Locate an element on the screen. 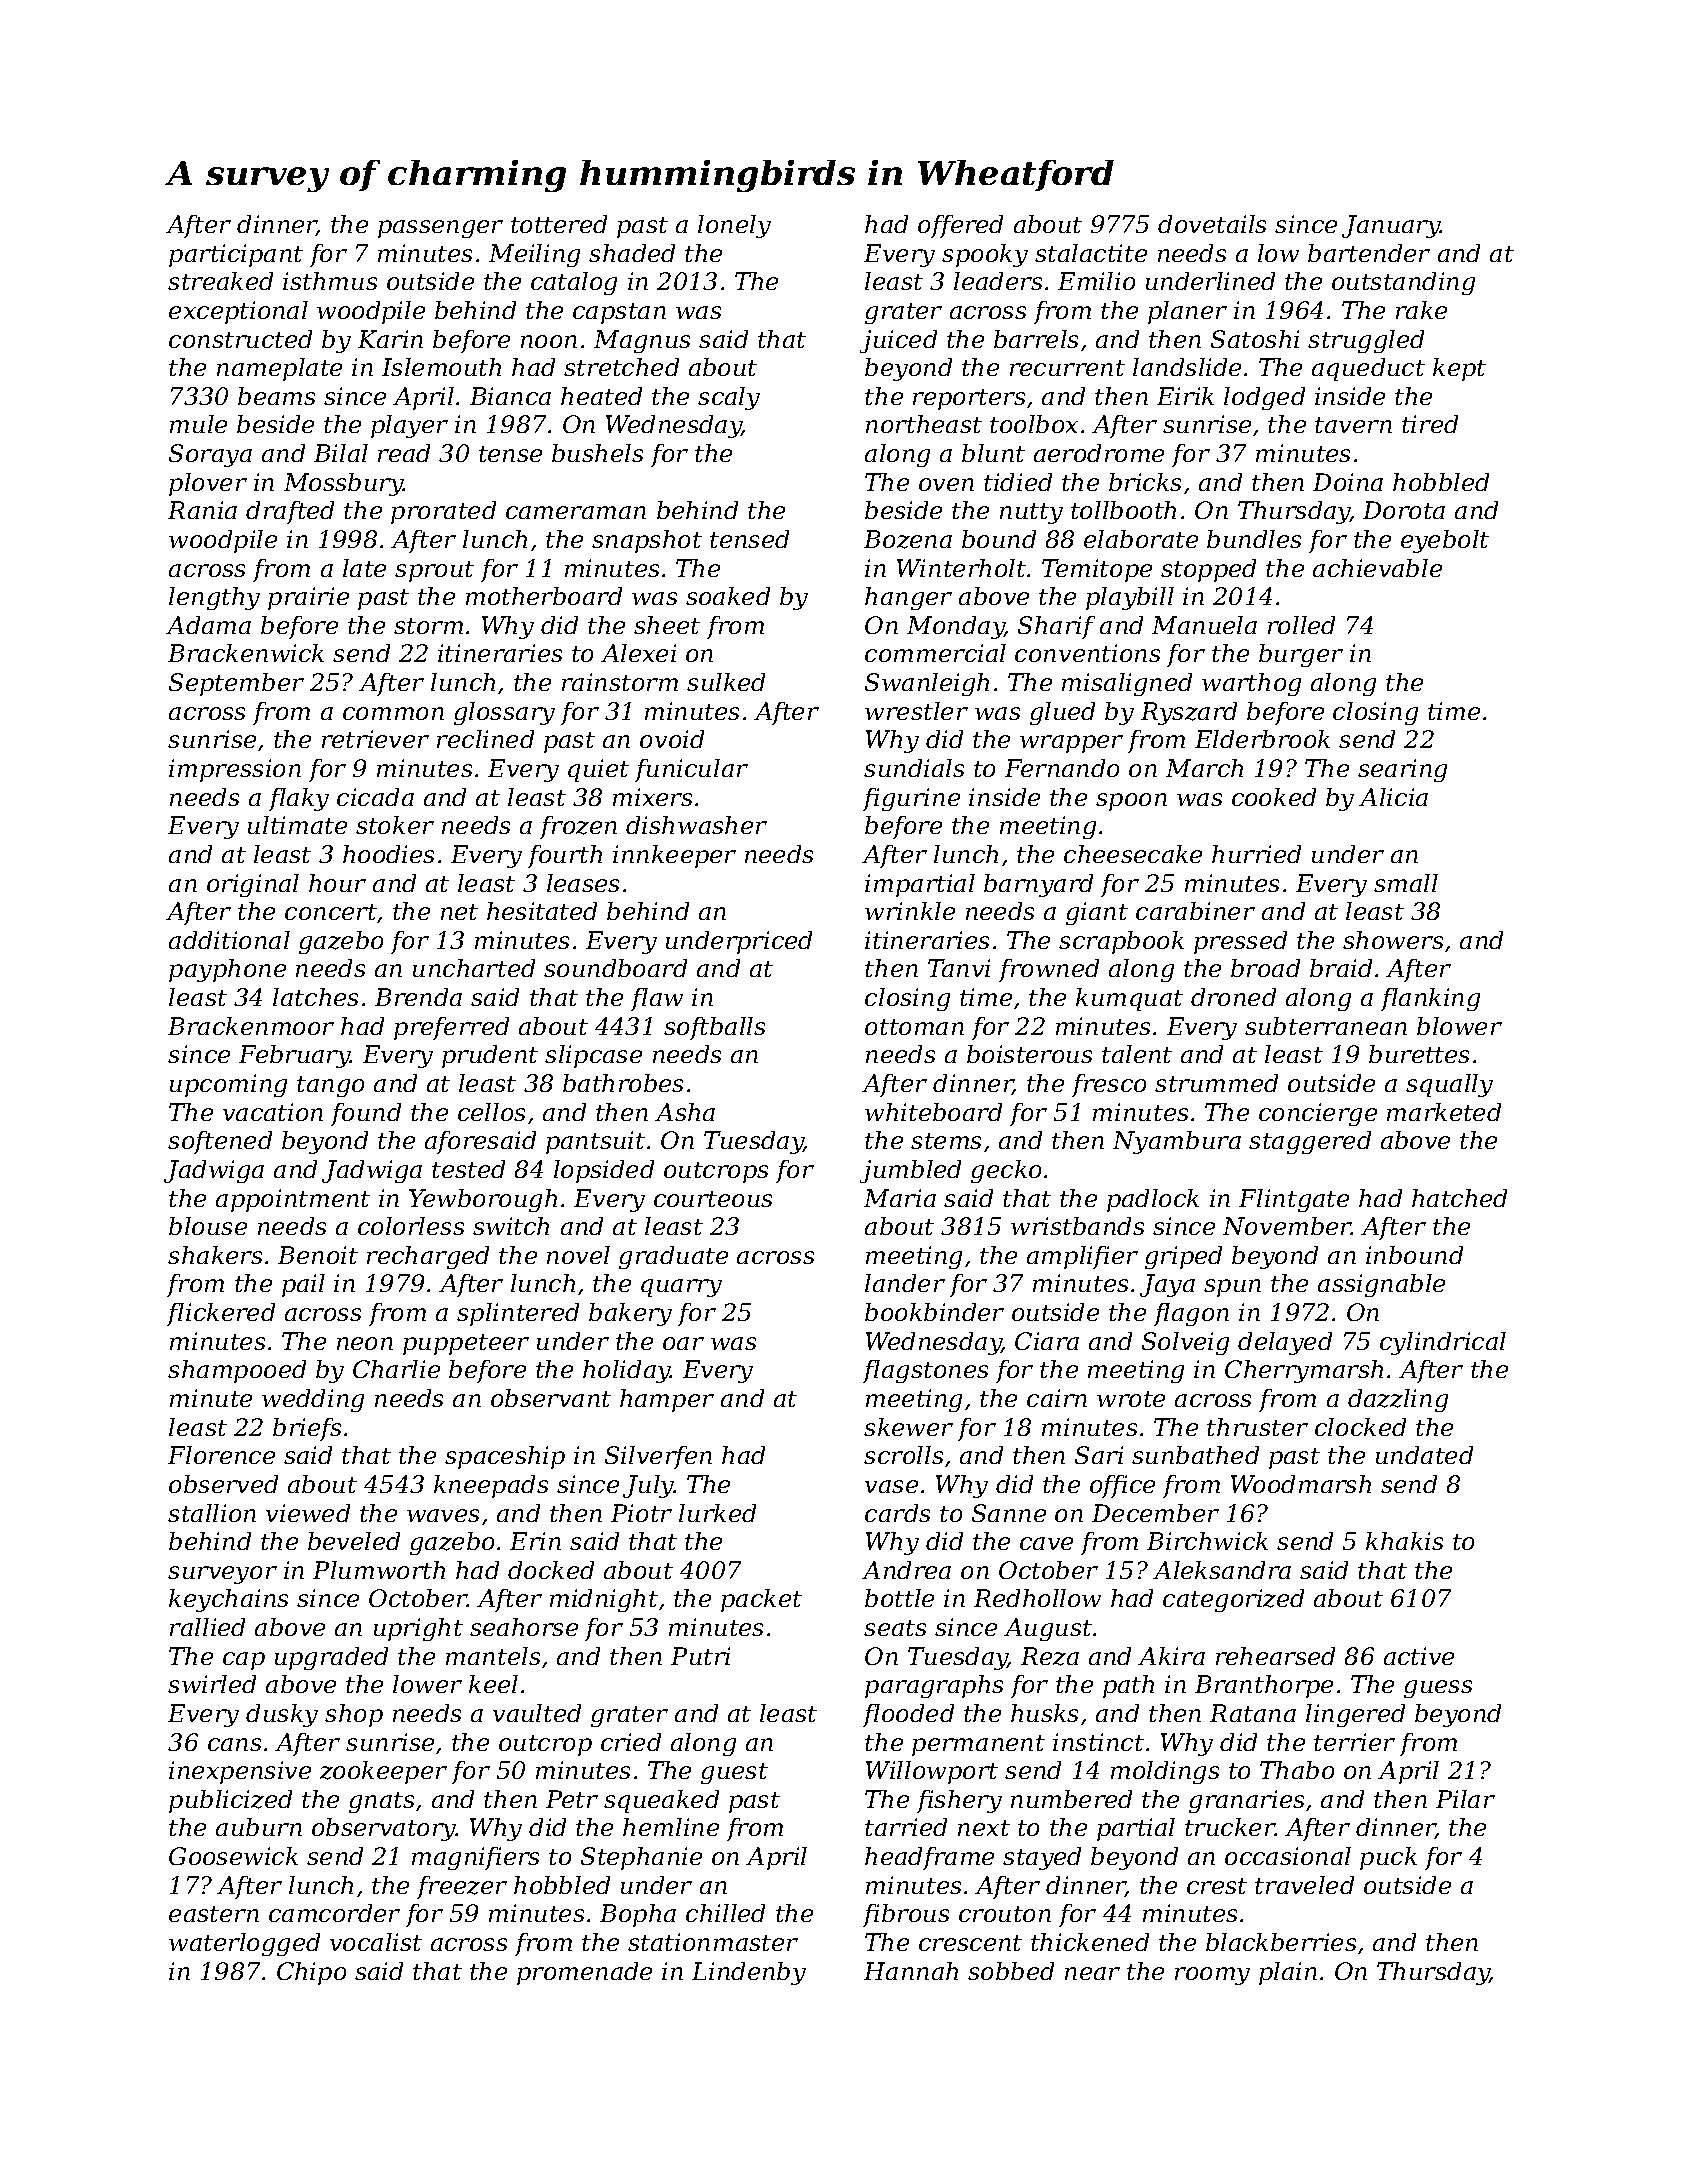  vacation is located at coordinates (273, 1112).
